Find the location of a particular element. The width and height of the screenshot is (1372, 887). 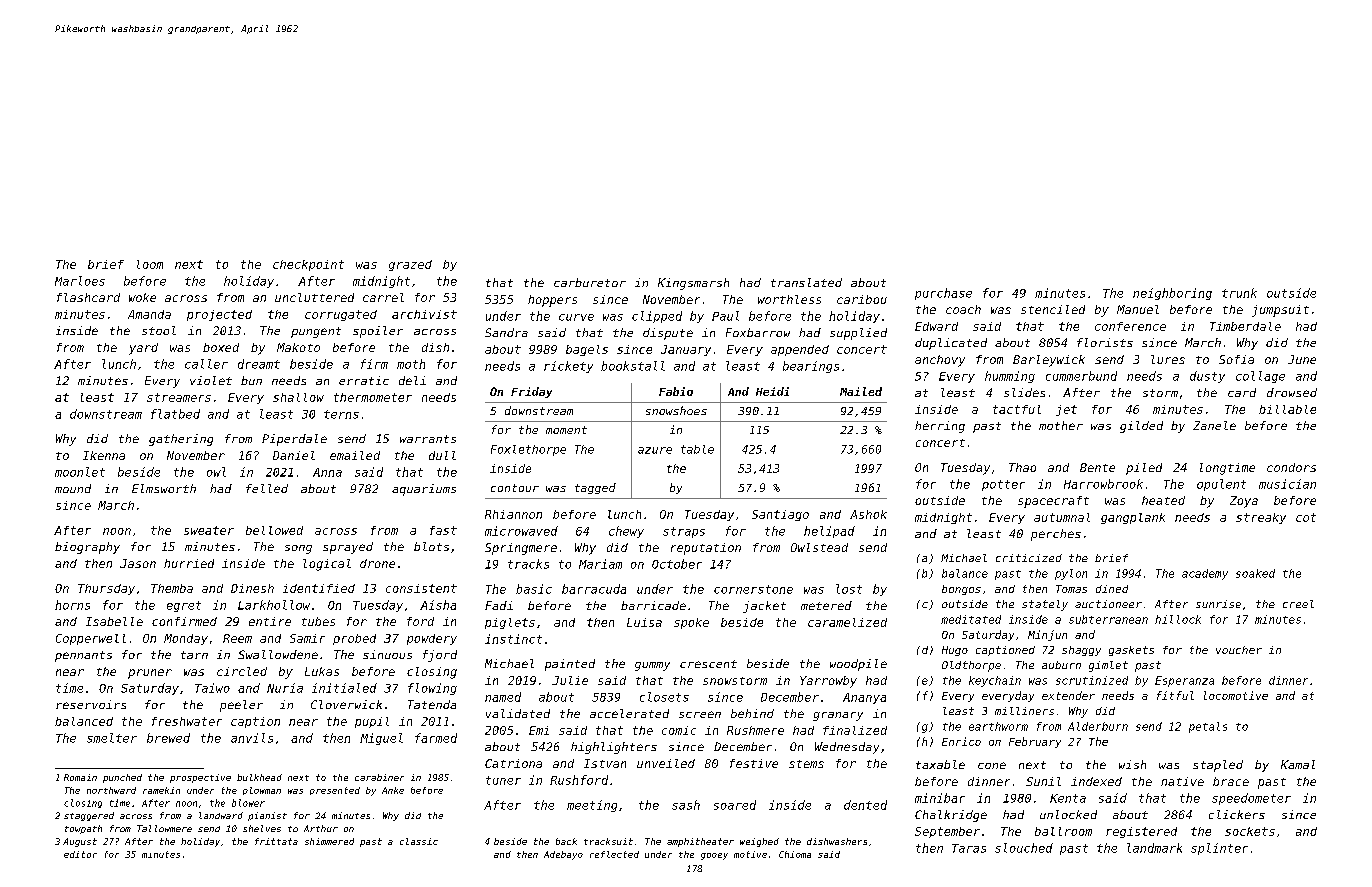

jumpsuit is located at coordinates (1280, 311).
